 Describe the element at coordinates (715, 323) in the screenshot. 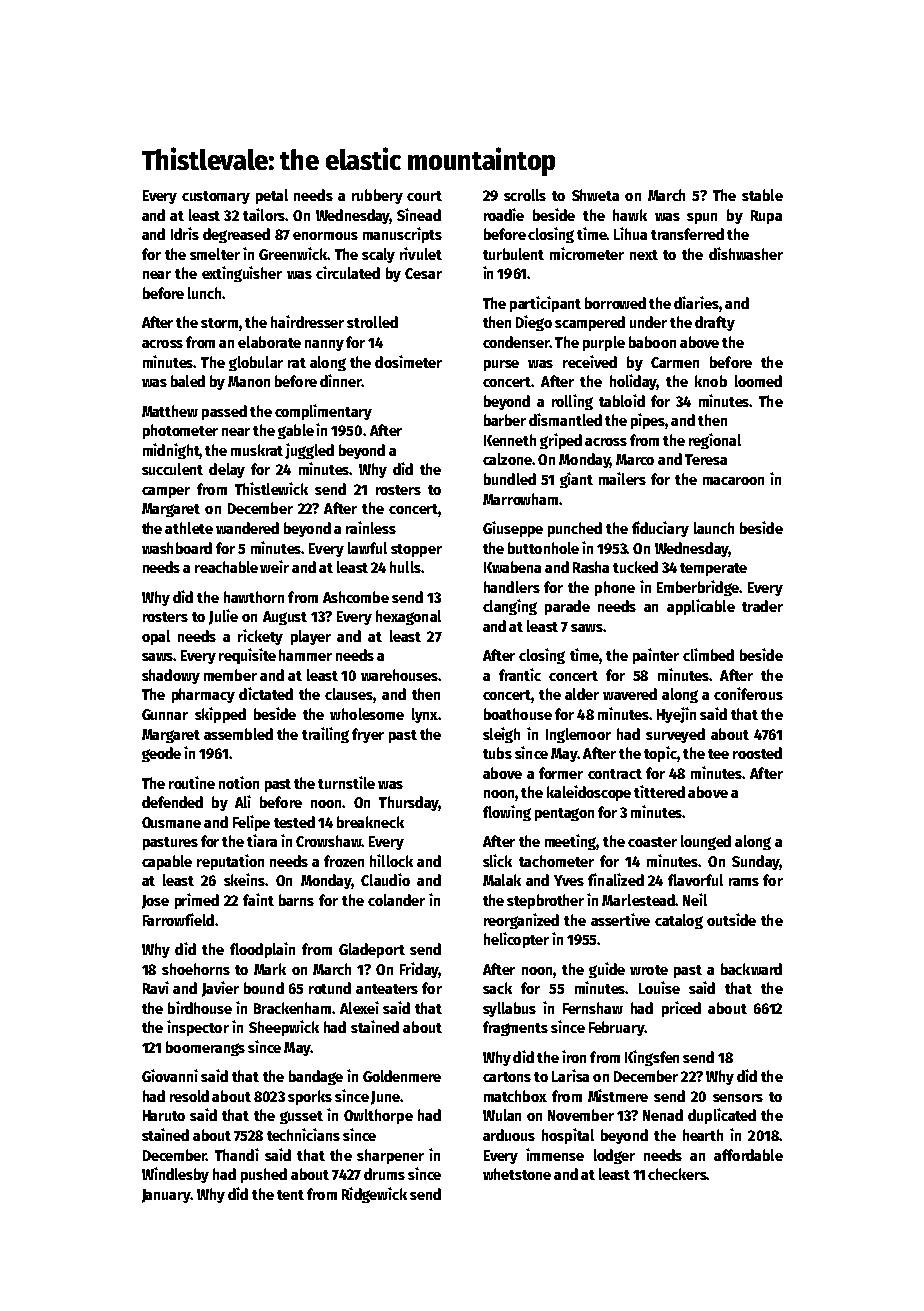

I see `drafty` at that location.
